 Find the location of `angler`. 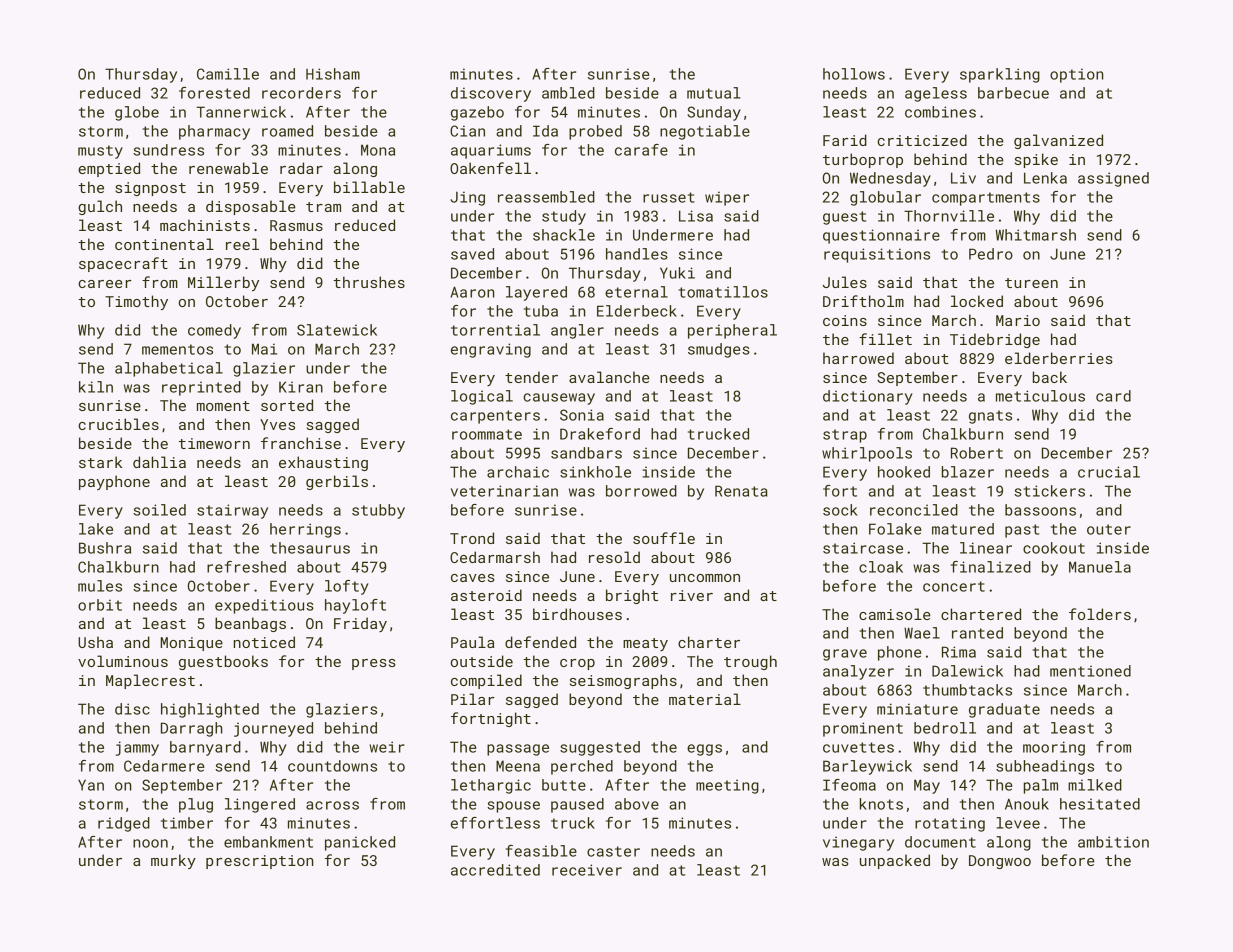

angler is located at coordinates (577, 331).
